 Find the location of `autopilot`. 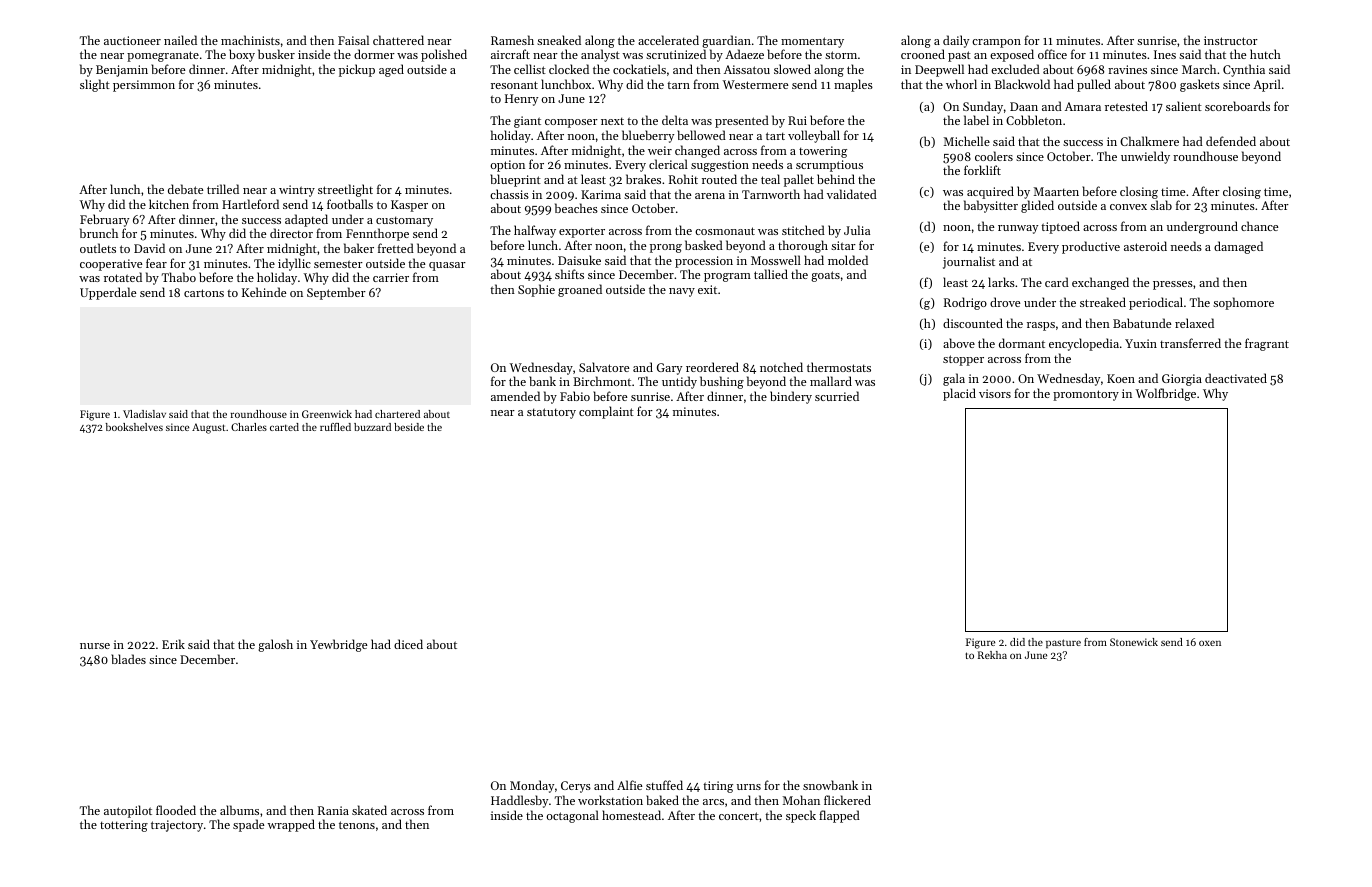

autopilot is located at coordinates (128, 811).
